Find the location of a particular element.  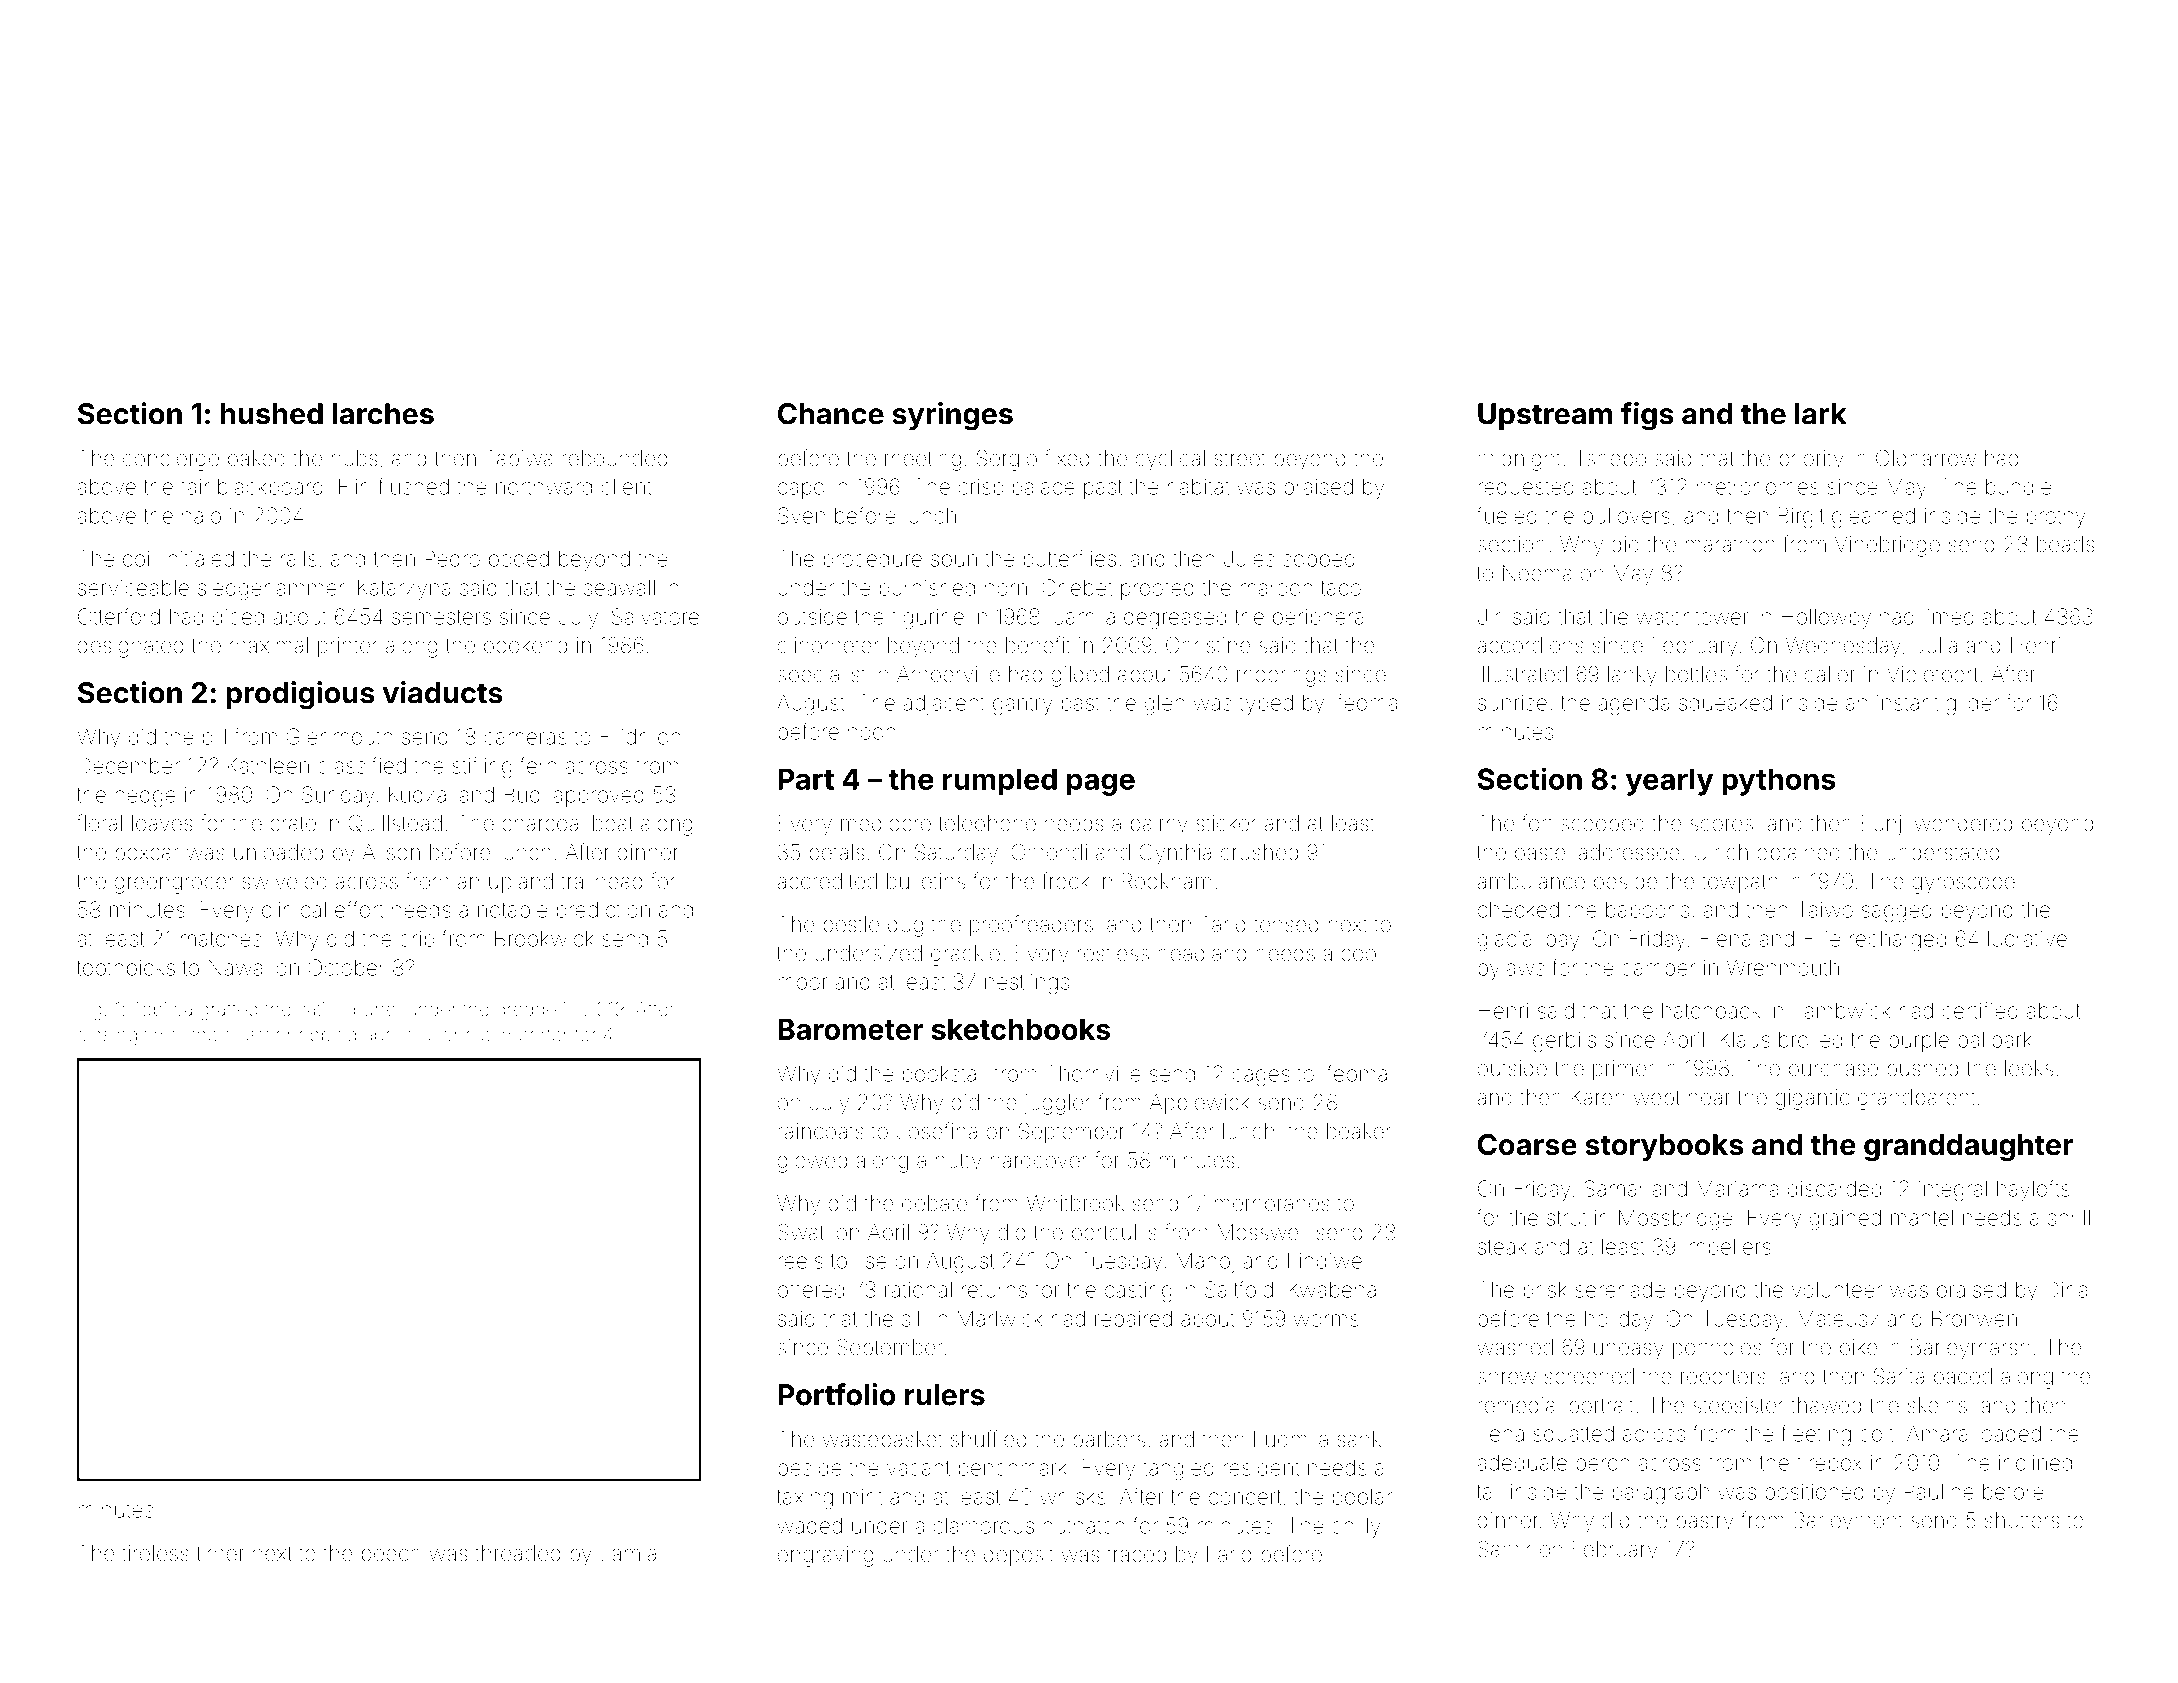

closing is located at coordinates (107, 1037).
